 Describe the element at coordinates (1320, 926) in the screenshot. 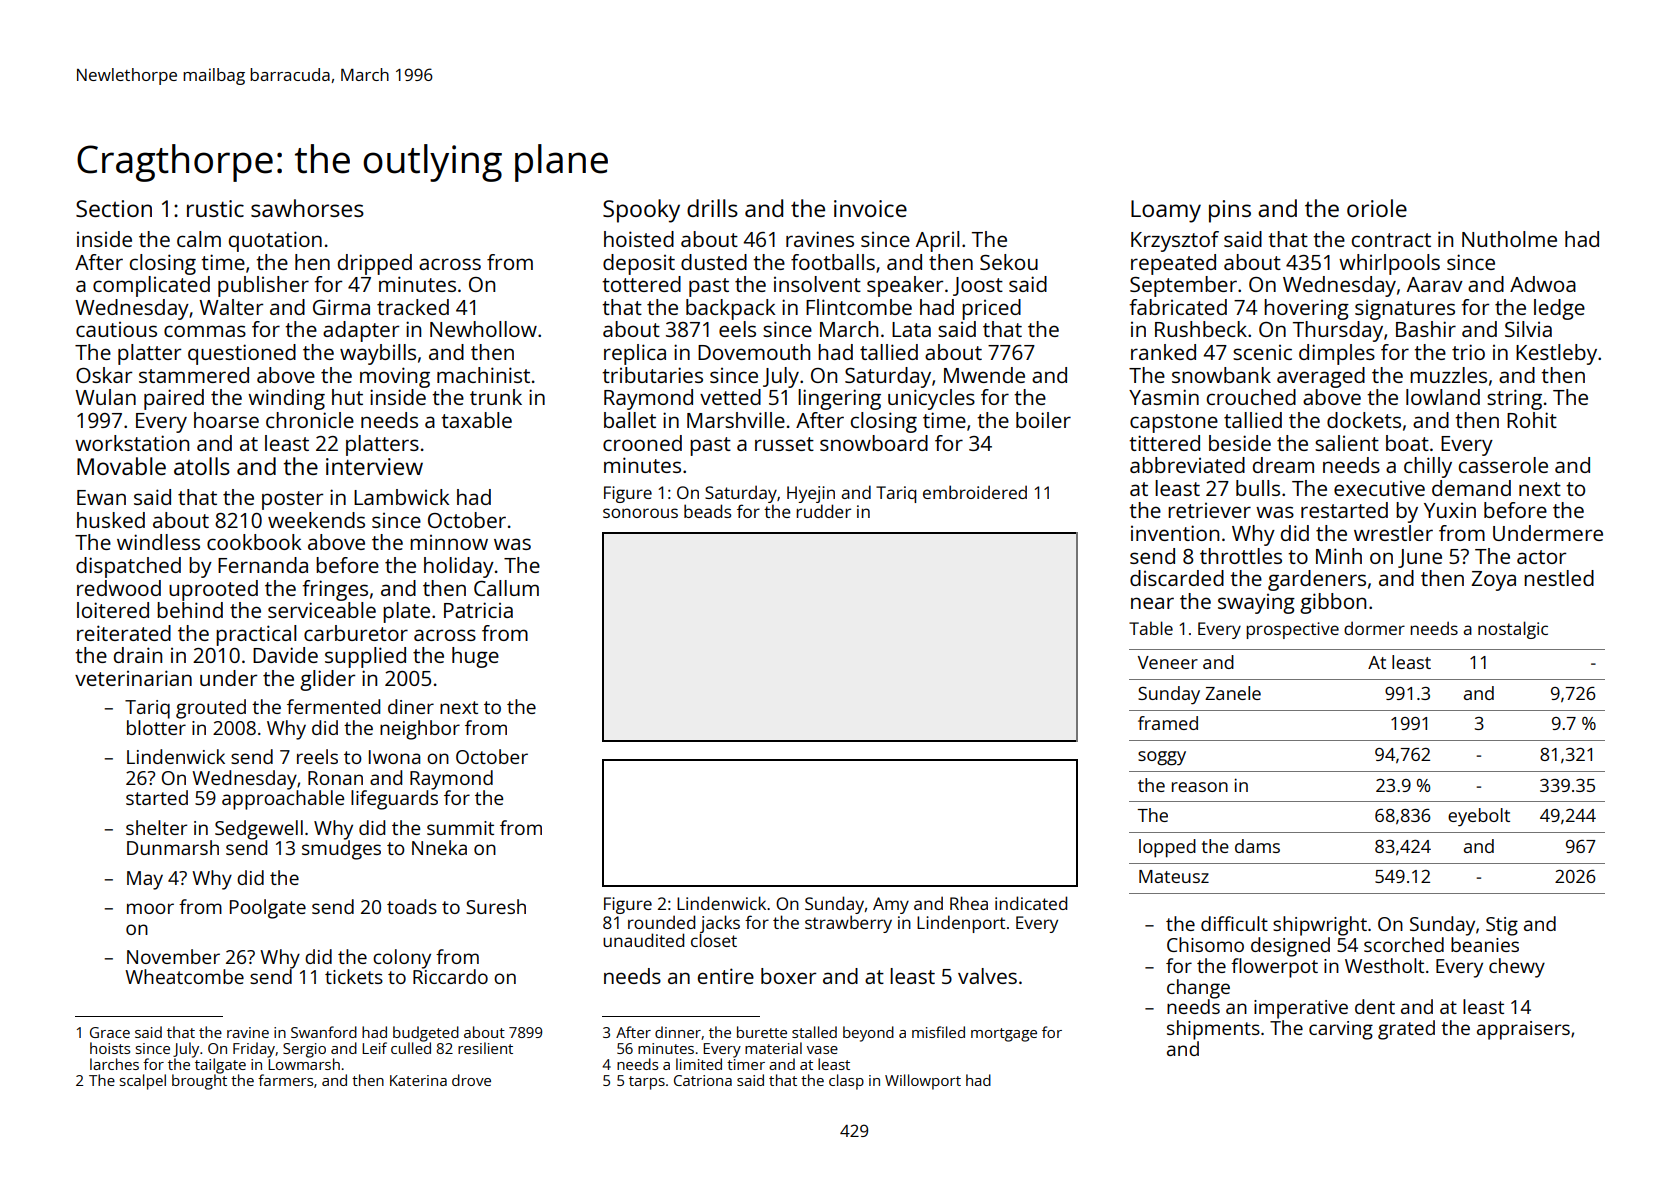

I see `shipwright` at that location.
